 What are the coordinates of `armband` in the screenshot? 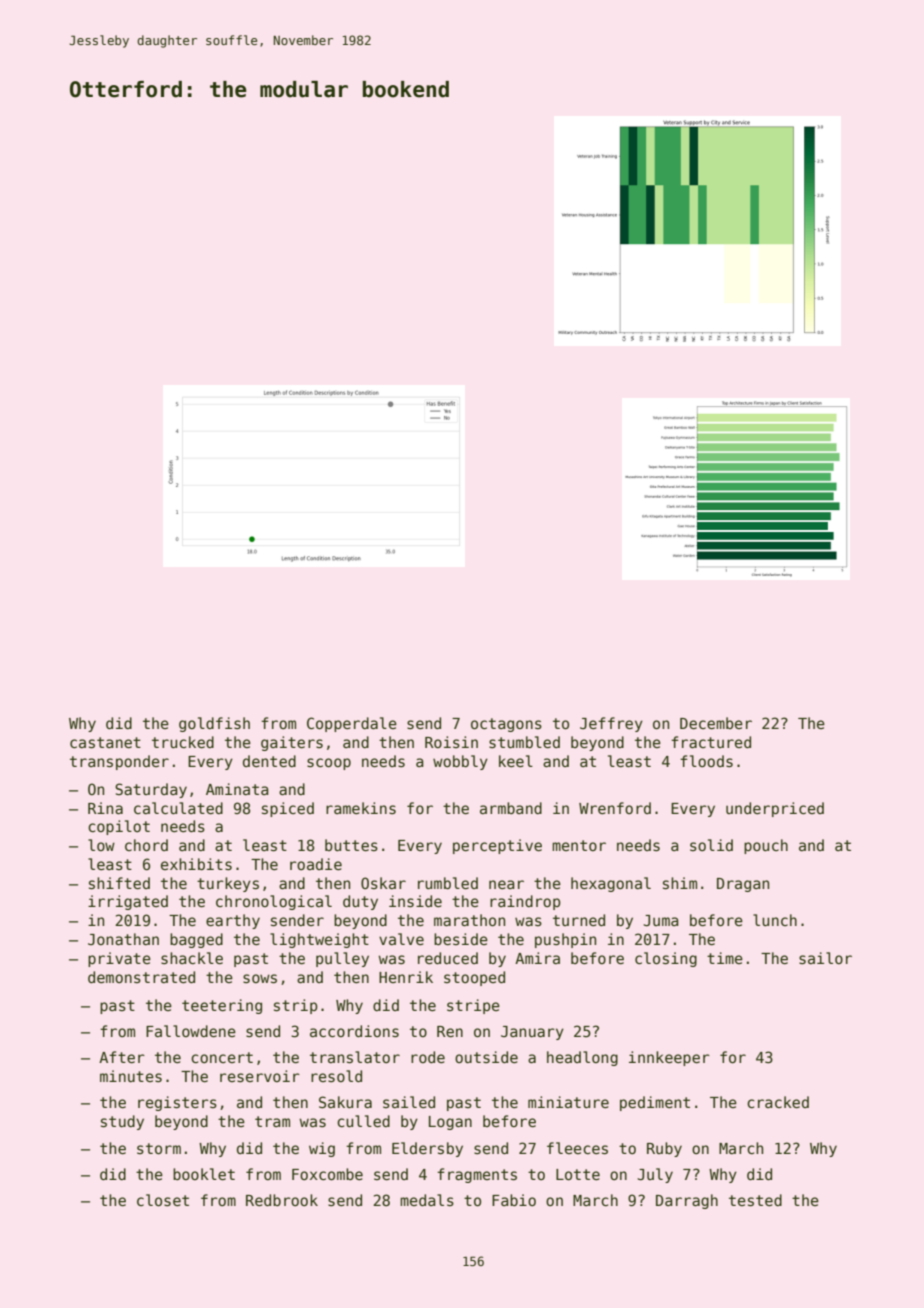 It's located at (511, 808).
